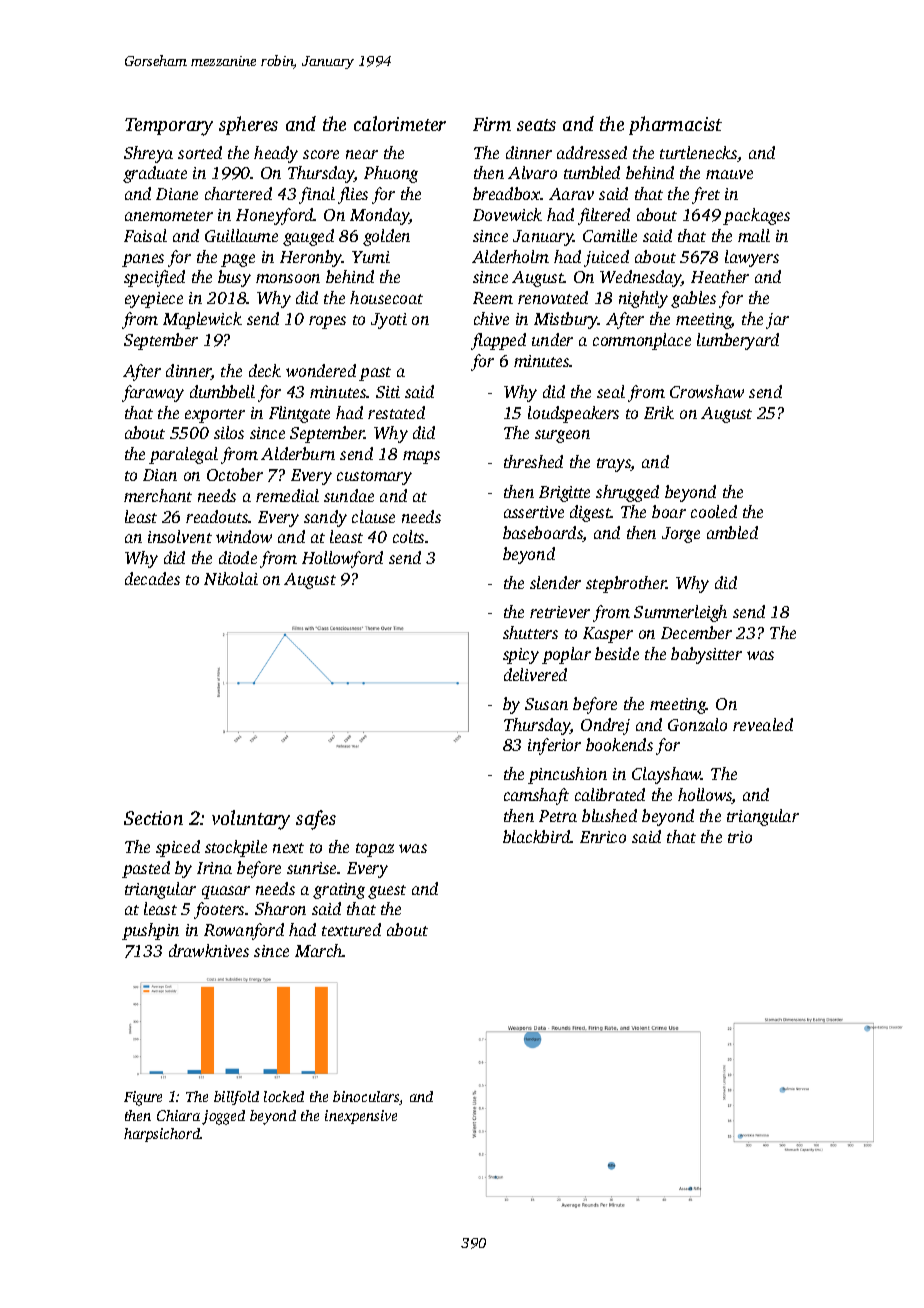  I want to click on Ondrej, so click(605, 726).
